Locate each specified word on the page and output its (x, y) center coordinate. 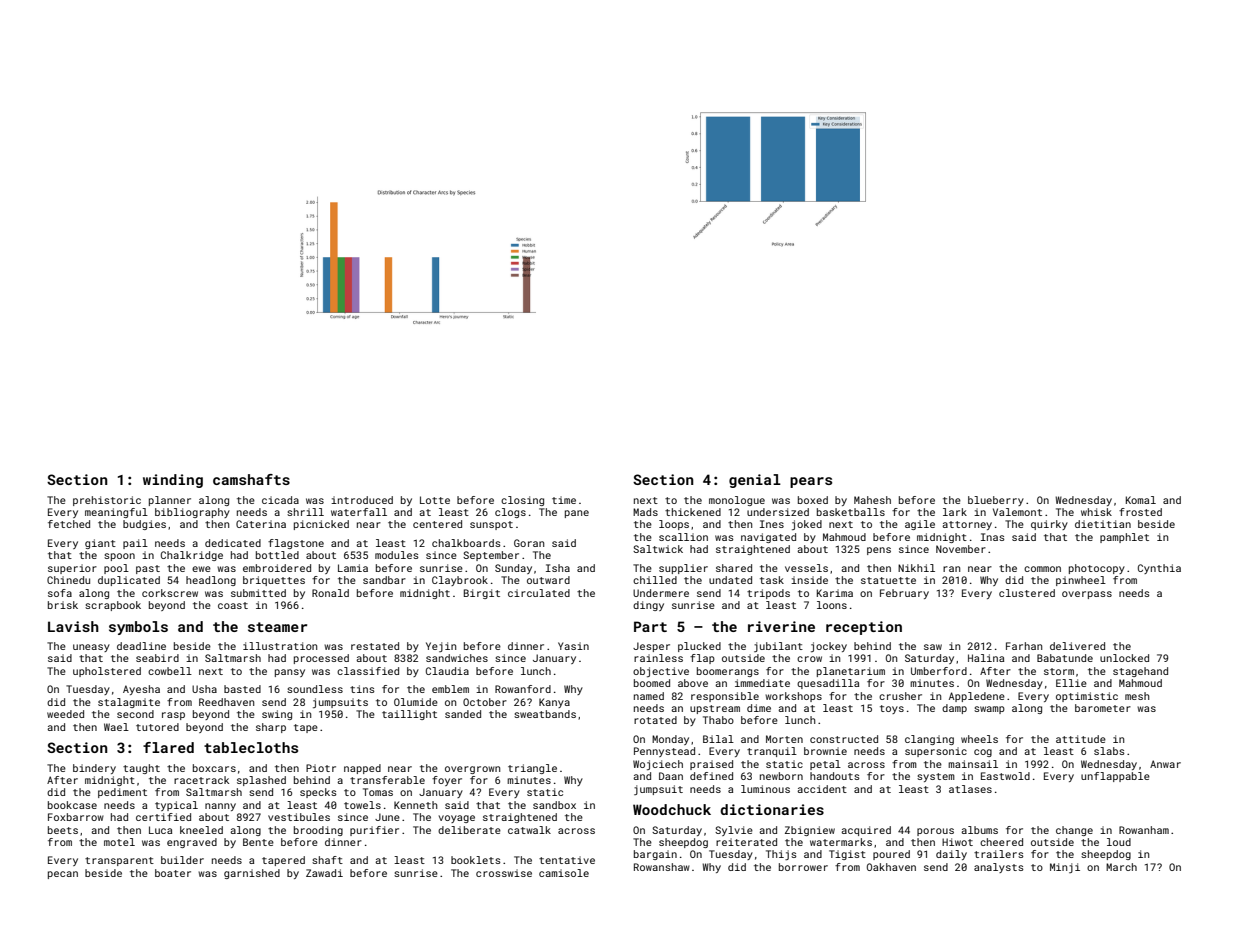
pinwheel (1081, 581)
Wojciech (658, 765)
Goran (529, 543)
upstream (715, 709)
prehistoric (107, 501)
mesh (1137, 696)
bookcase (72, 805)
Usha (204, 689)
